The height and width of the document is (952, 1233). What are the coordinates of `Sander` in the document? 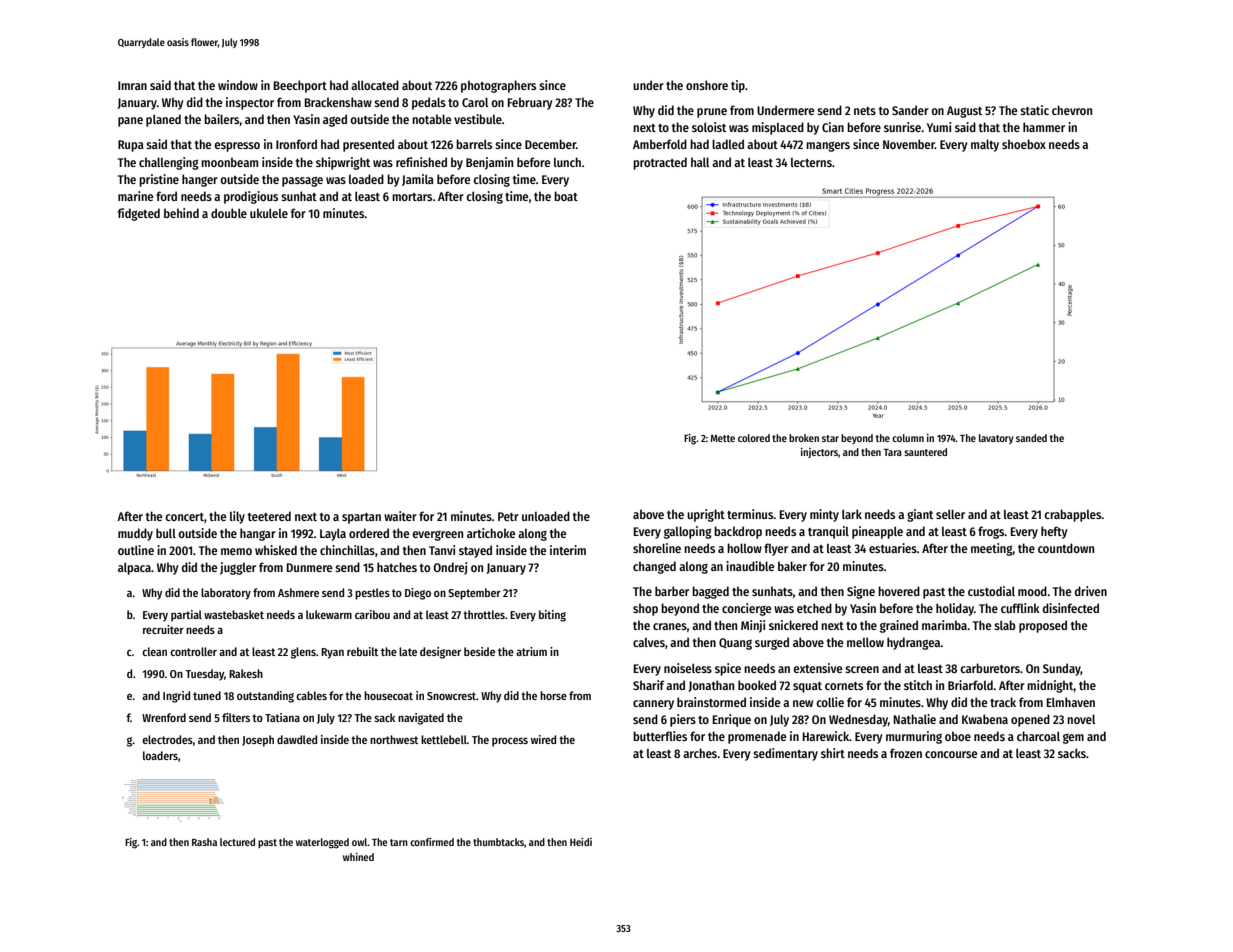 It's located at (910, 110).
